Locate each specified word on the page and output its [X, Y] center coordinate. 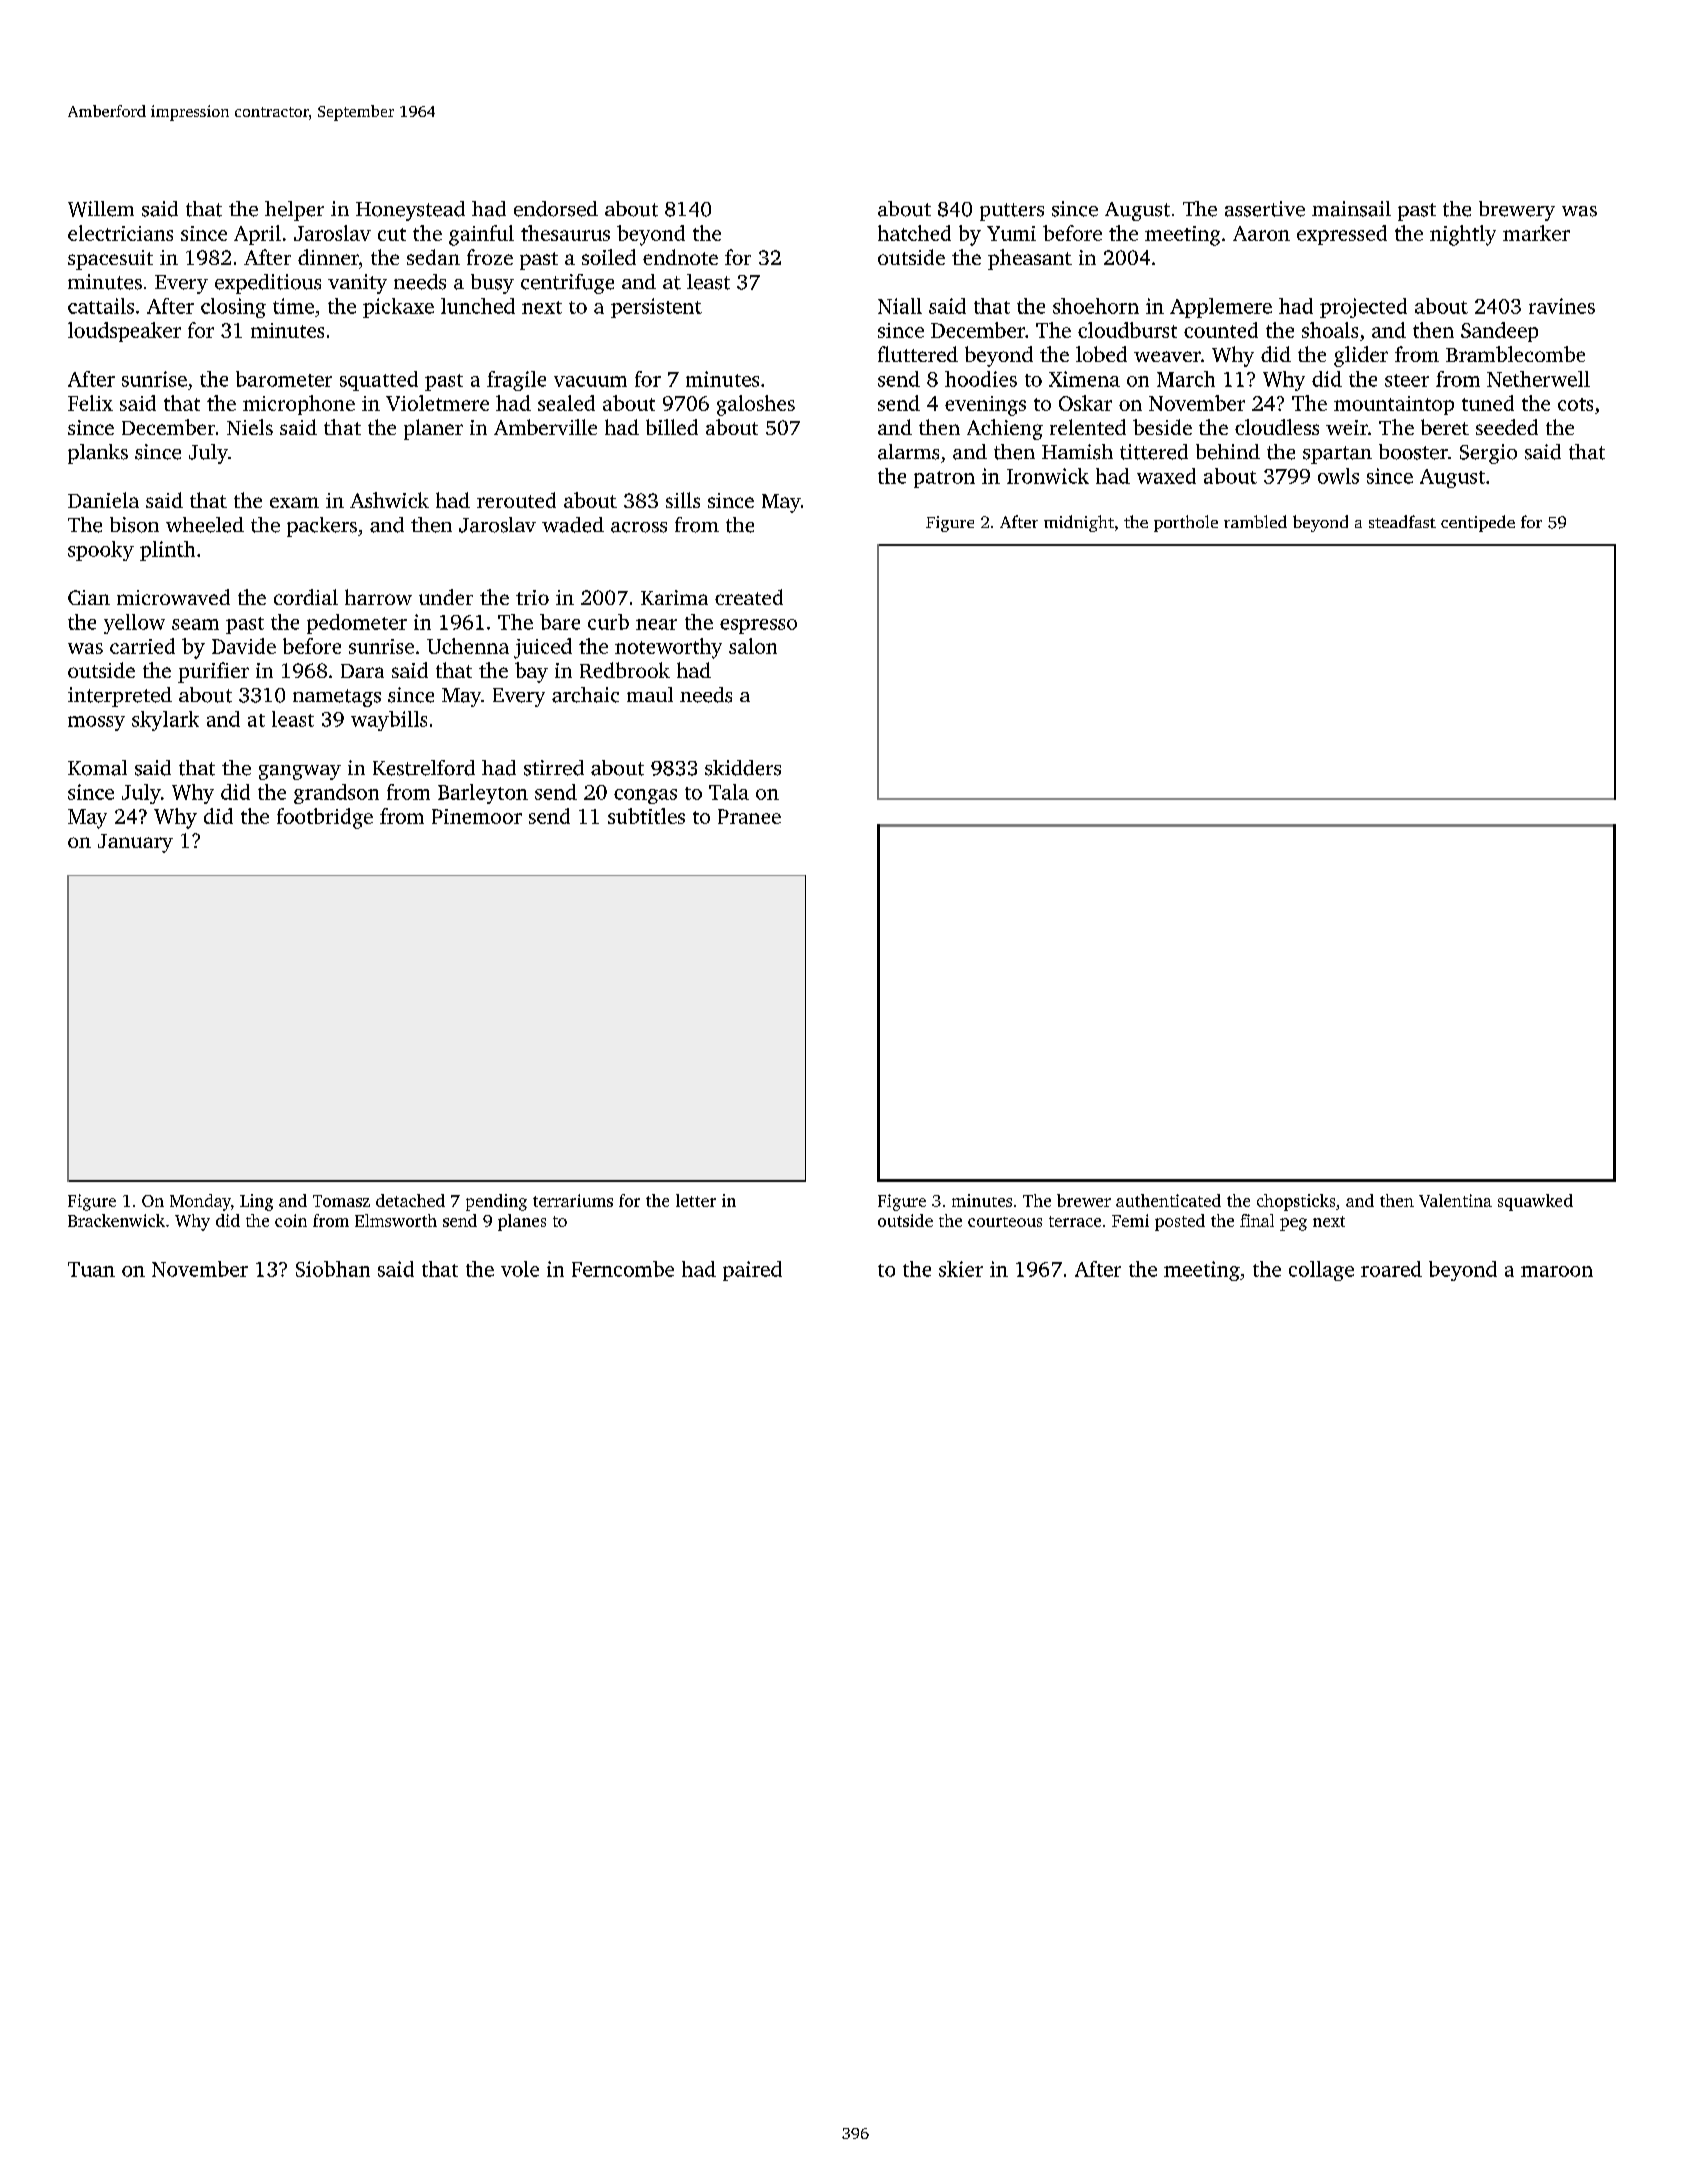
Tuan [91, 1269]
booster [1413, 452]
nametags [337, 698]
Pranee [749, 816]
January [135, 843]
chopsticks [1296, 1202]
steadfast [1402, 521]
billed [672, 427]
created [749, 597]
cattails [101, 306]
